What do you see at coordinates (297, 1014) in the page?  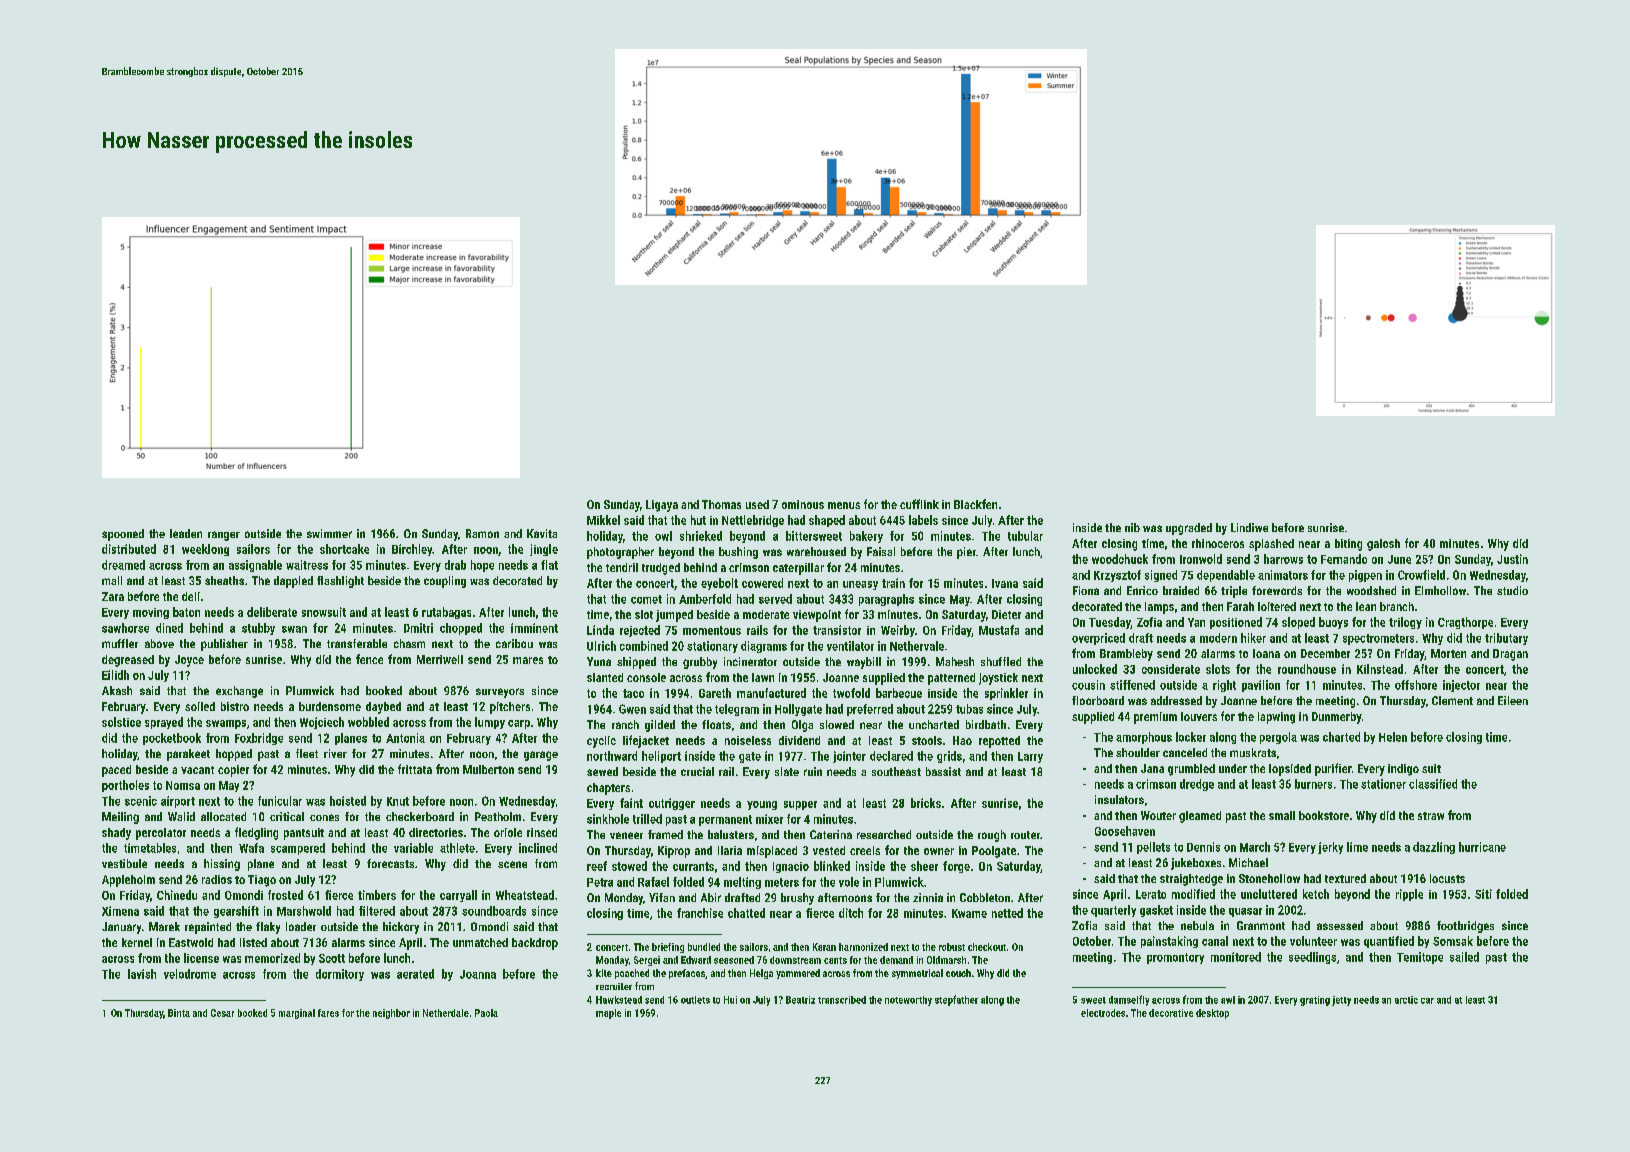 I see `marginal` at bounding box center [297, 1014].
